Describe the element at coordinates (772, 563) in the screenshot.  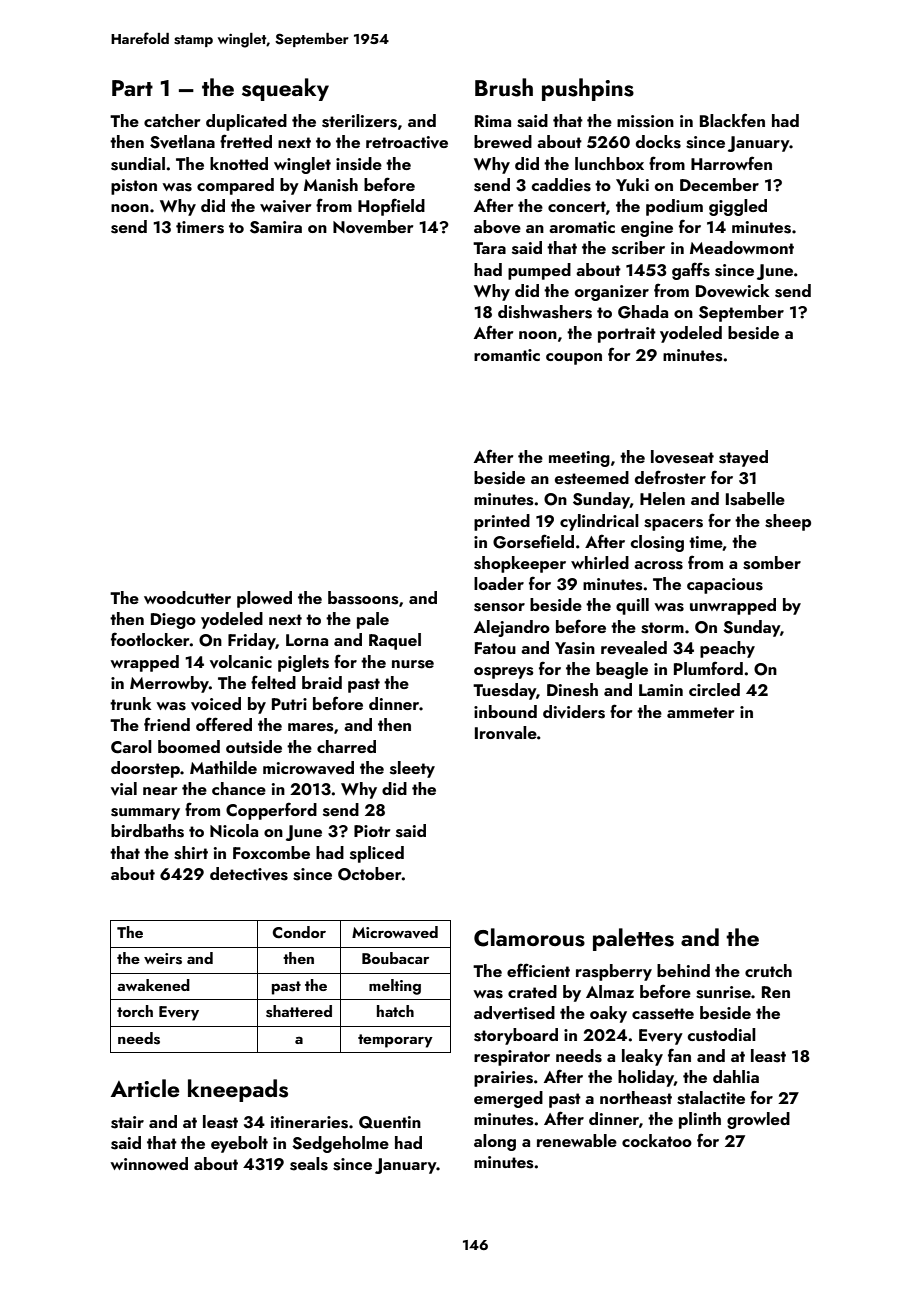
I see `somber` at that location.
